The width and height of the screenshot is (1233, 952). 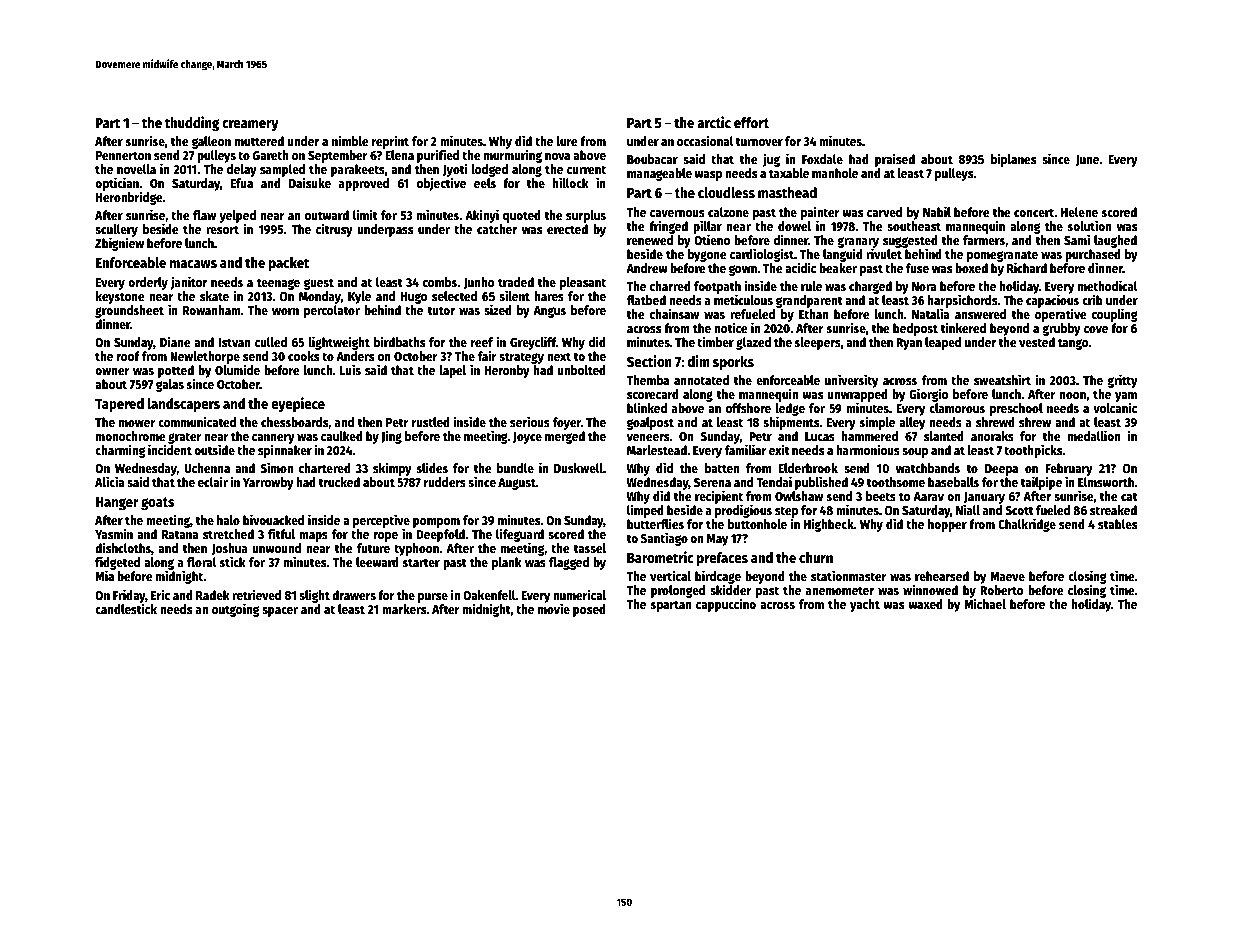 What do you see at coordinates (197, 421) in the screenshot?
I see `communicated` at bounding box center [197, 421].
